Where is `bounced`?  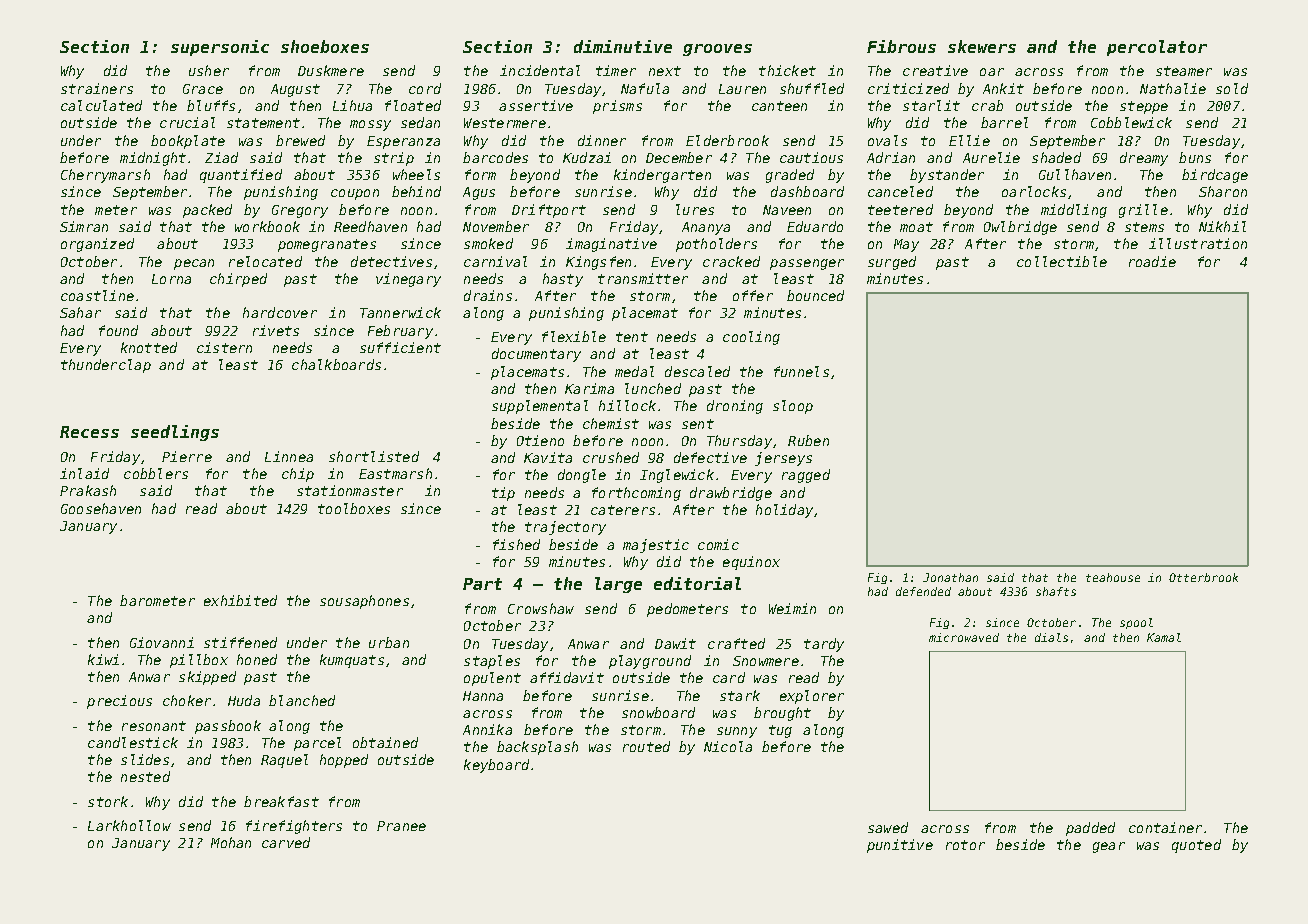
bounced is located at coordinates (815, 295).
